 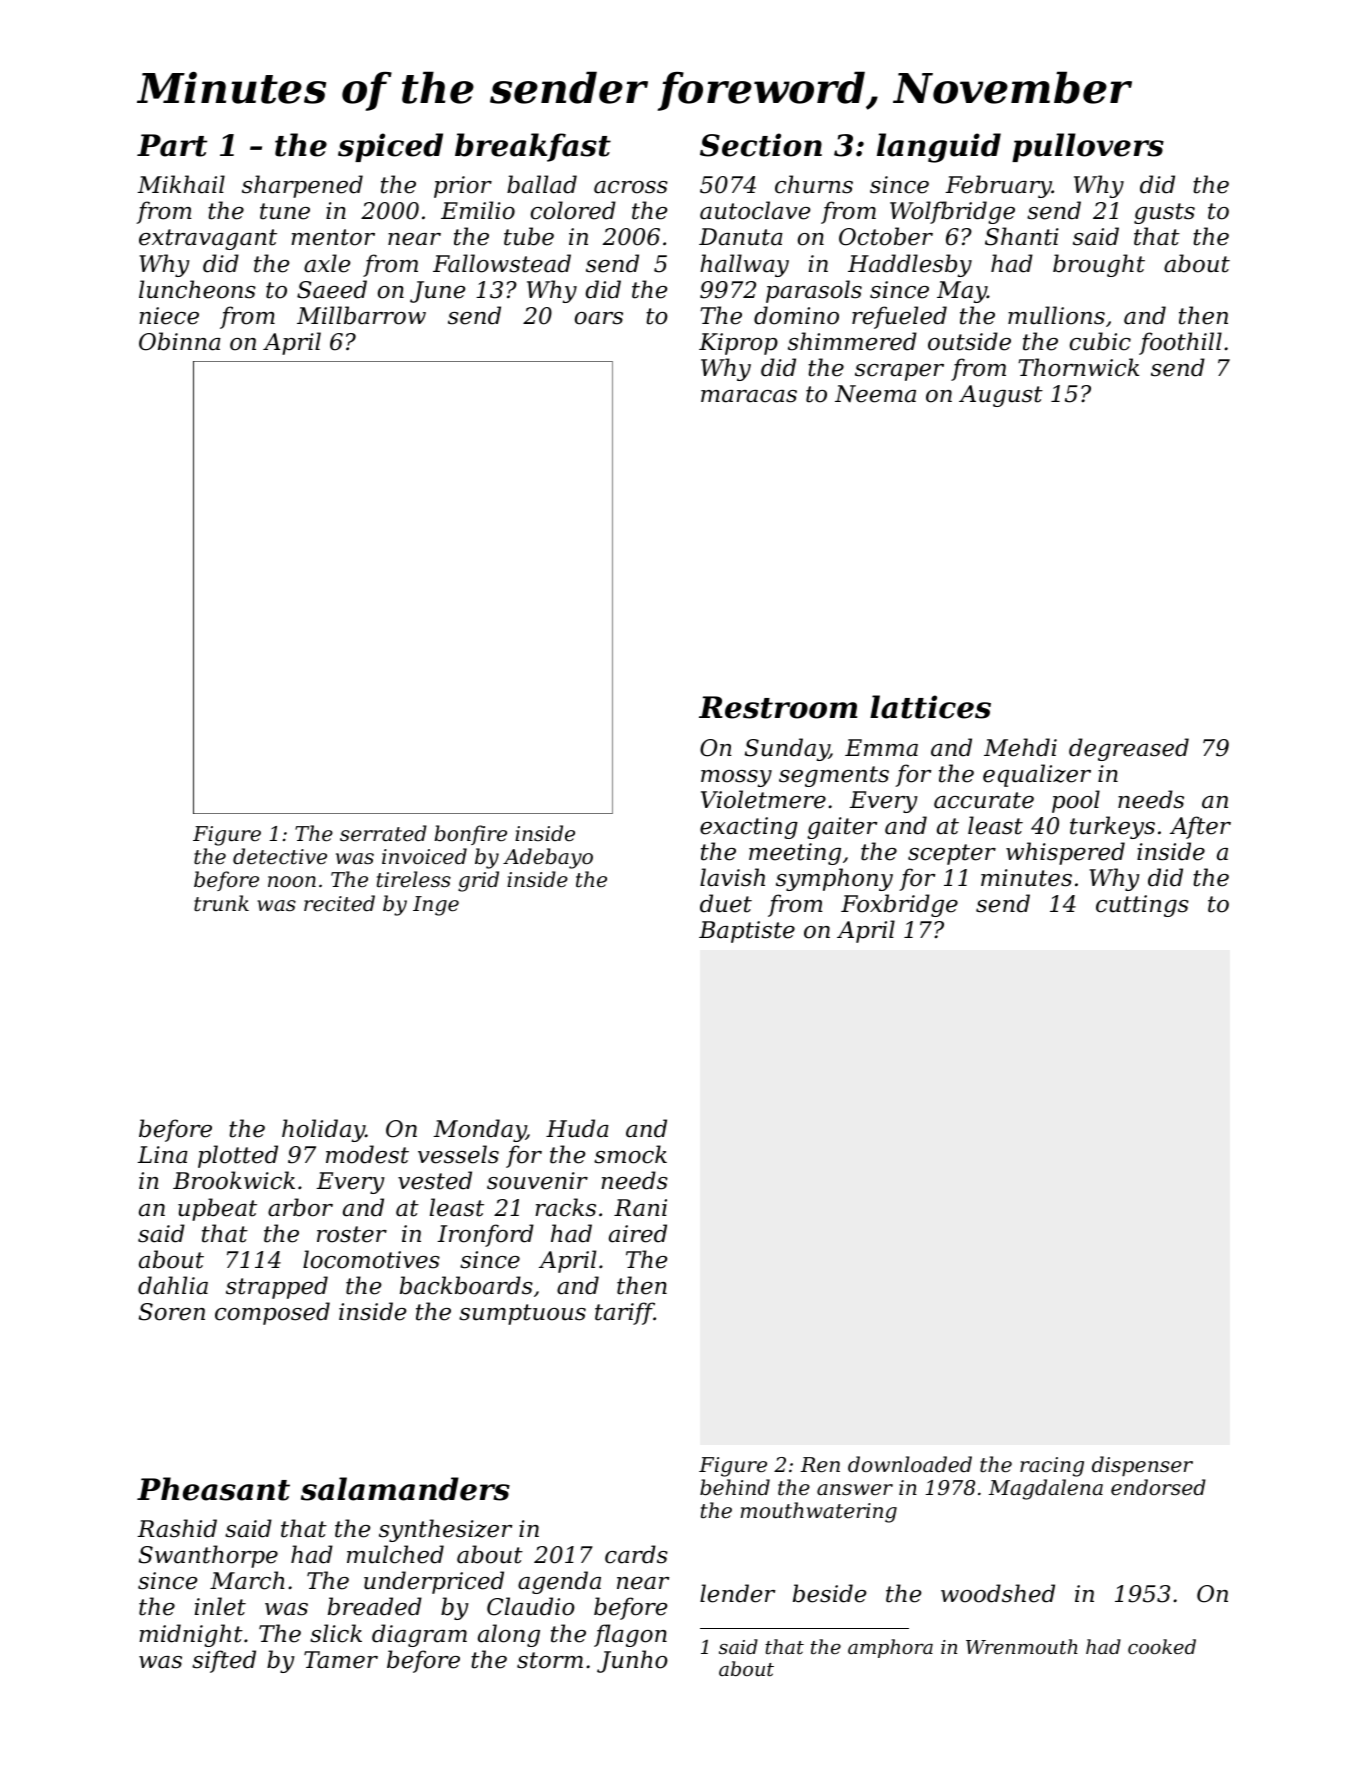 What do you see at coordinates (632, 1661) in the page?
I see `Junho` at bounding box center [632, 1661].
